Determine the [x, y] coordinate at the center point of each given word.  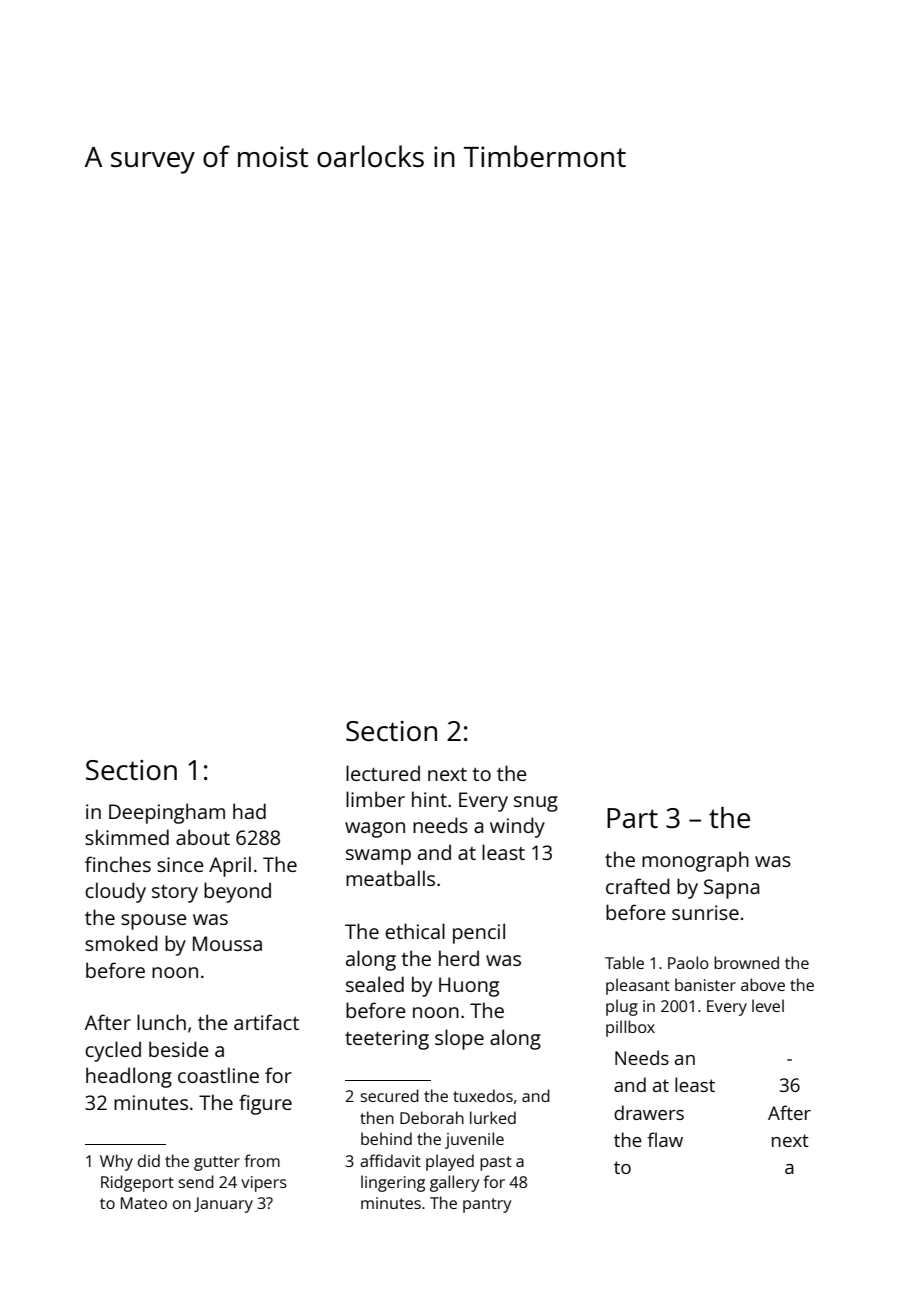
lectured [383, 773]
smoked [121, 943]
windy [517, 827]
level [768, 1005]
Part [632, 818]
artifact [266, 1022]
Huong [469, 987]
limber [375, 799]
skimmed [127, 837]
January [223, 1205]
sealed [375, 984]
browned [746, 962]
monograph [695, 861]
